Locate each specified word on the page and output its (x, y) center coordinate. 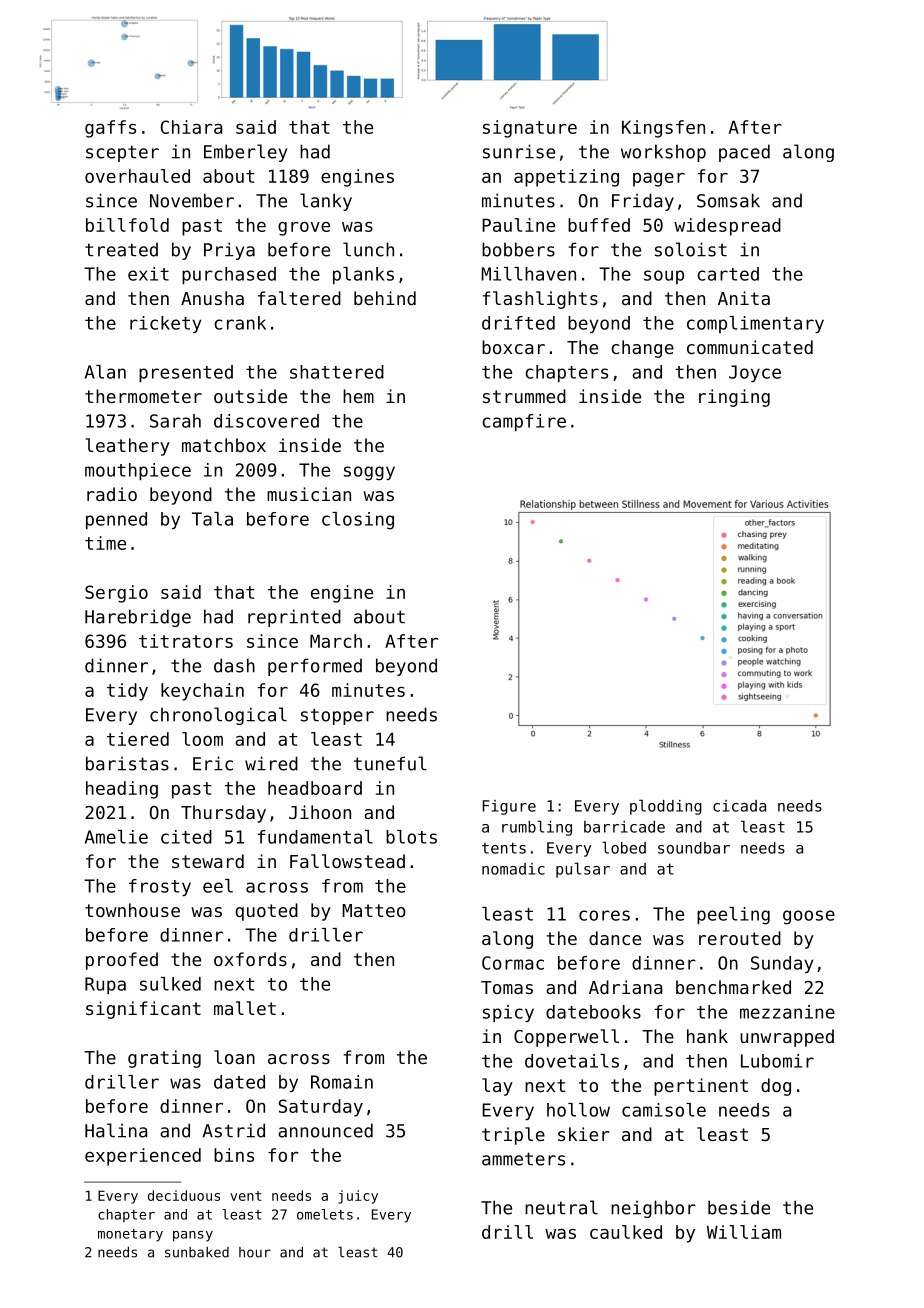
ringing (734, 398)
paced (744, 153)
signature (530, 129)
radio (112, 494)
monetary (130, 1235)
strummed (524, 396)
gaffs (110, 129)
